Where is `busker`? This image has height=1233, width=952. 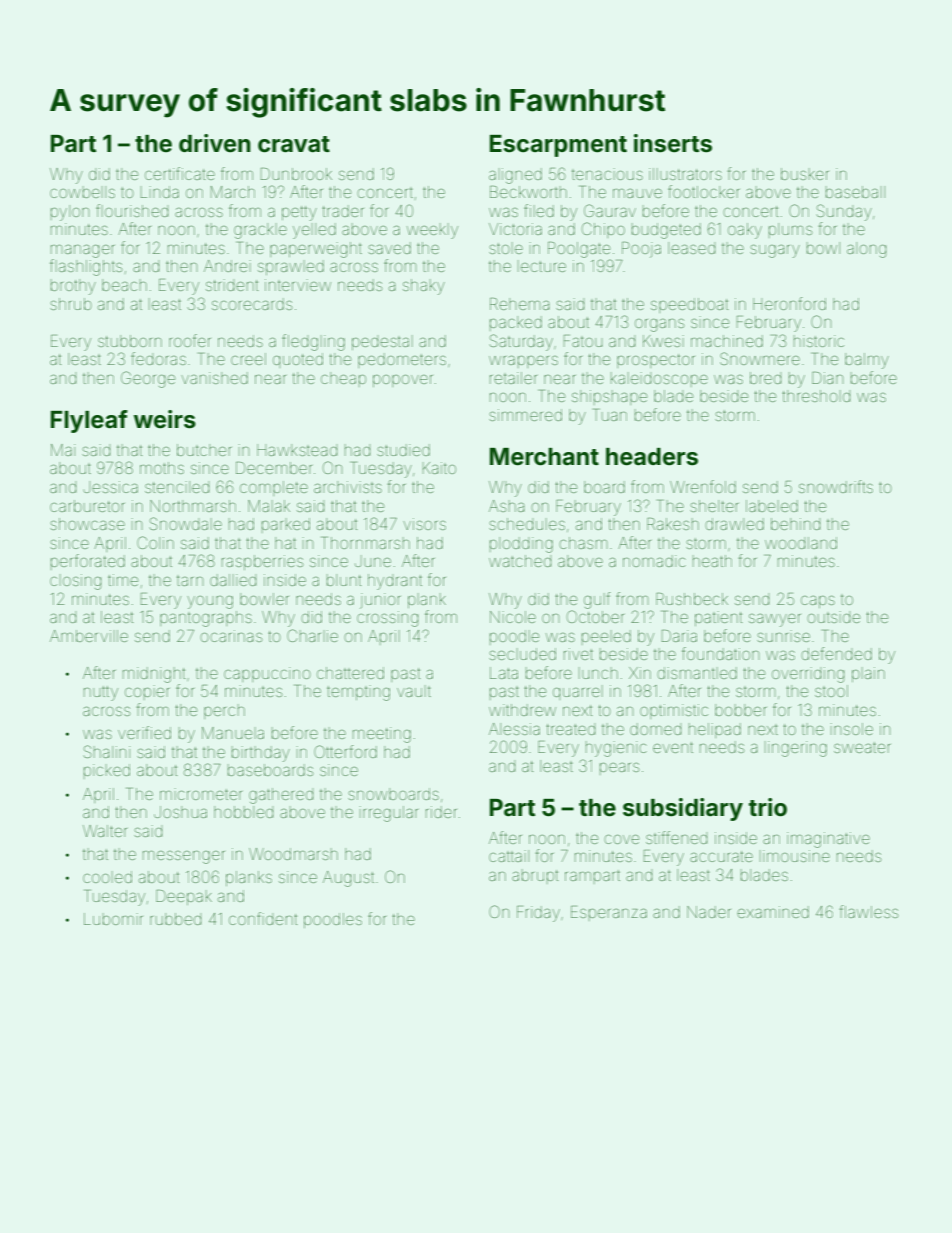
busker is located at coordinates (805, 174).
